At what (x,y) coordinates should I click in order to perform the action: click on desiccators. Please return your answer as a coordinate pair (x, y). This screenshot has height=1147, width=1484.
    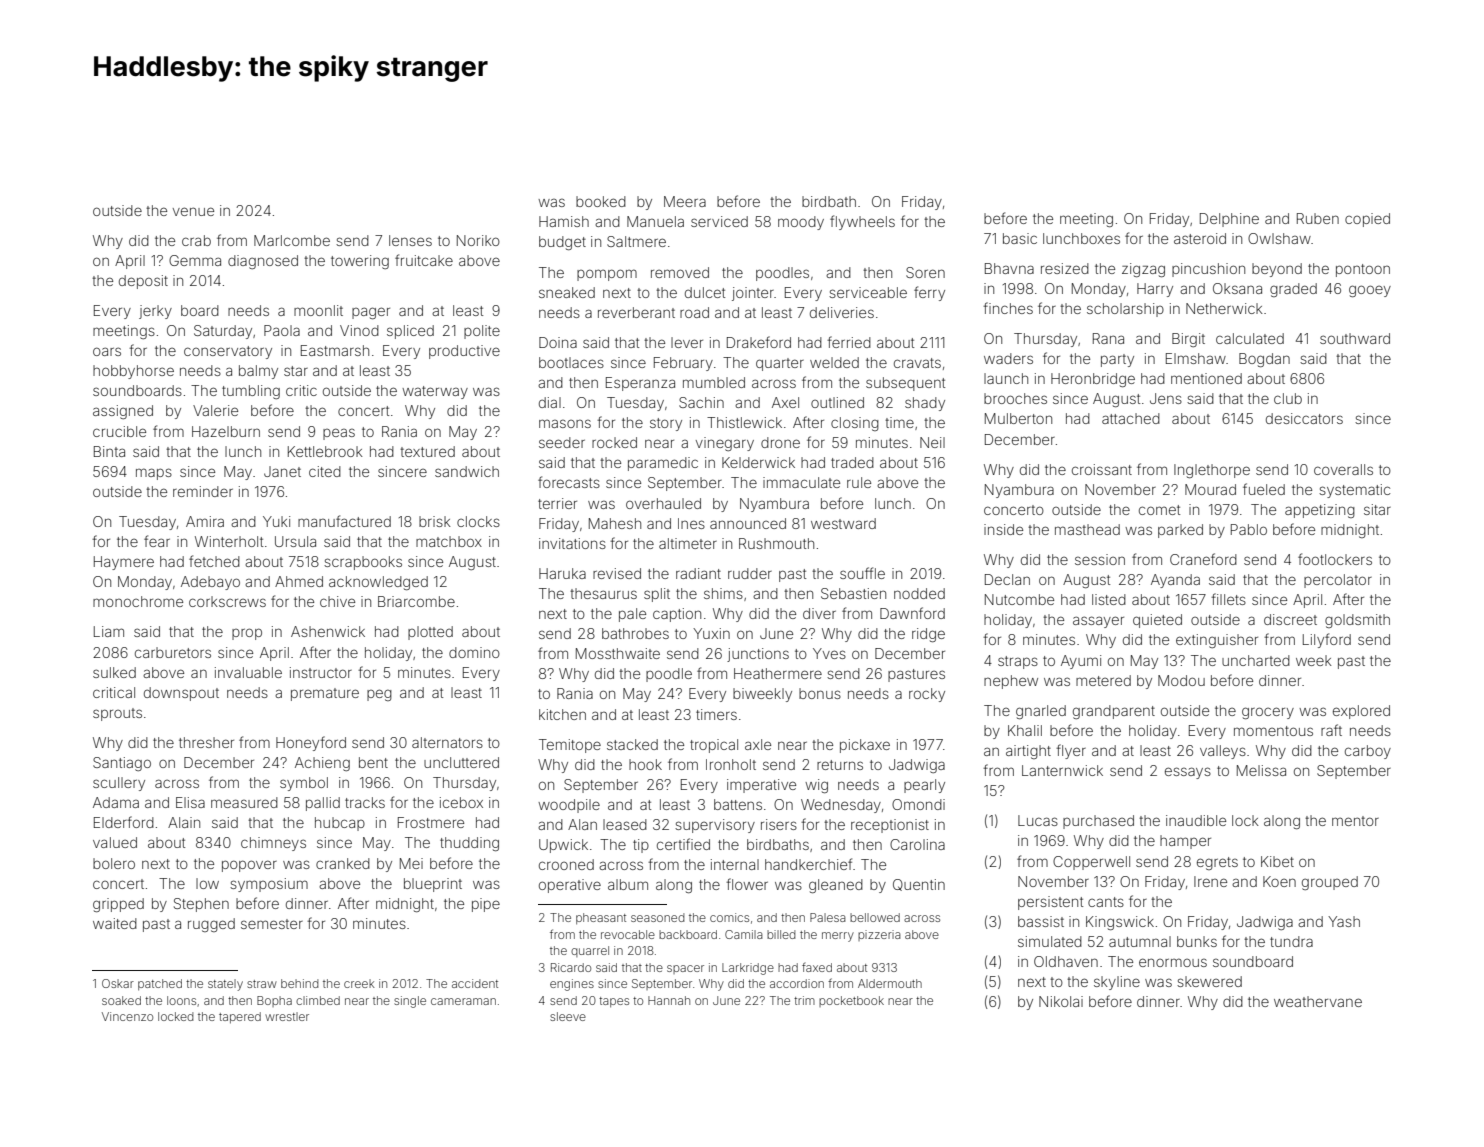
    Looking at the image, I should click on (1304, 418).
